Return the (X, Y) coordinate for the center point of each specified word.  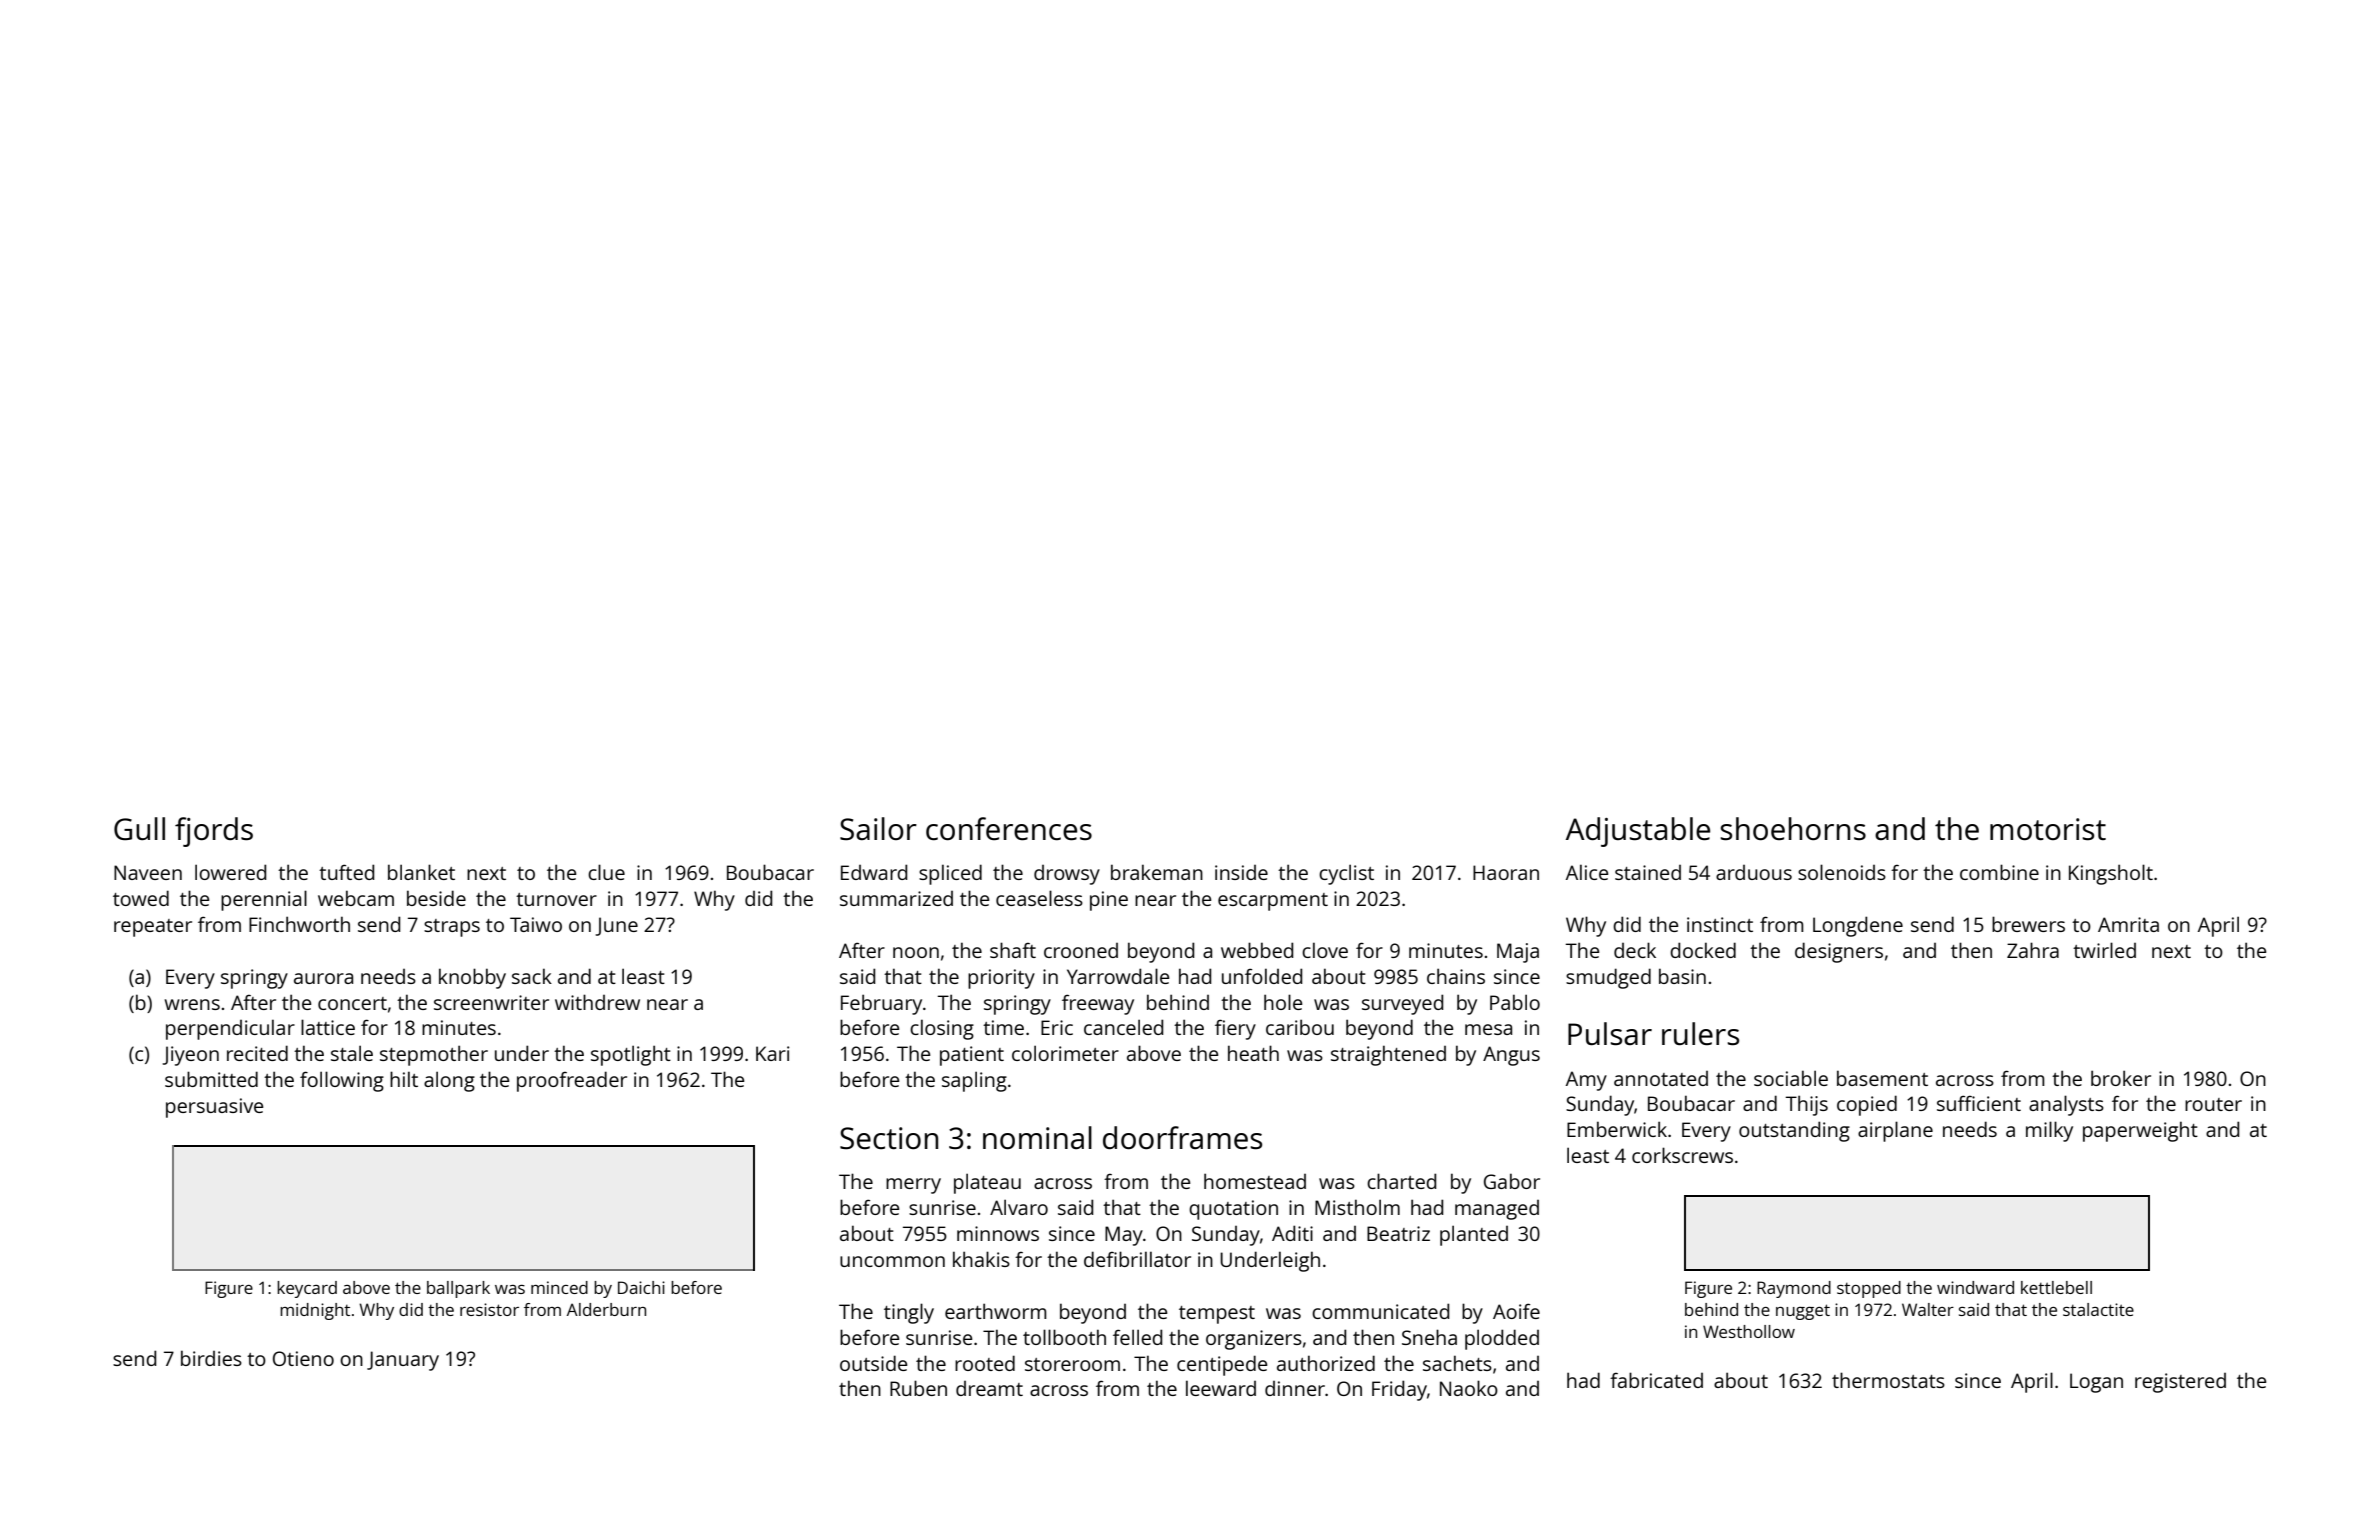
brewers (2028, 924)
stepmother (434, 1055)
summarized (896, 898)
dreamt (989, 1388)
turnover (556, 899)
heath (1253, 1053)
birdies (211, 1358)
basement (1882, 1078)
